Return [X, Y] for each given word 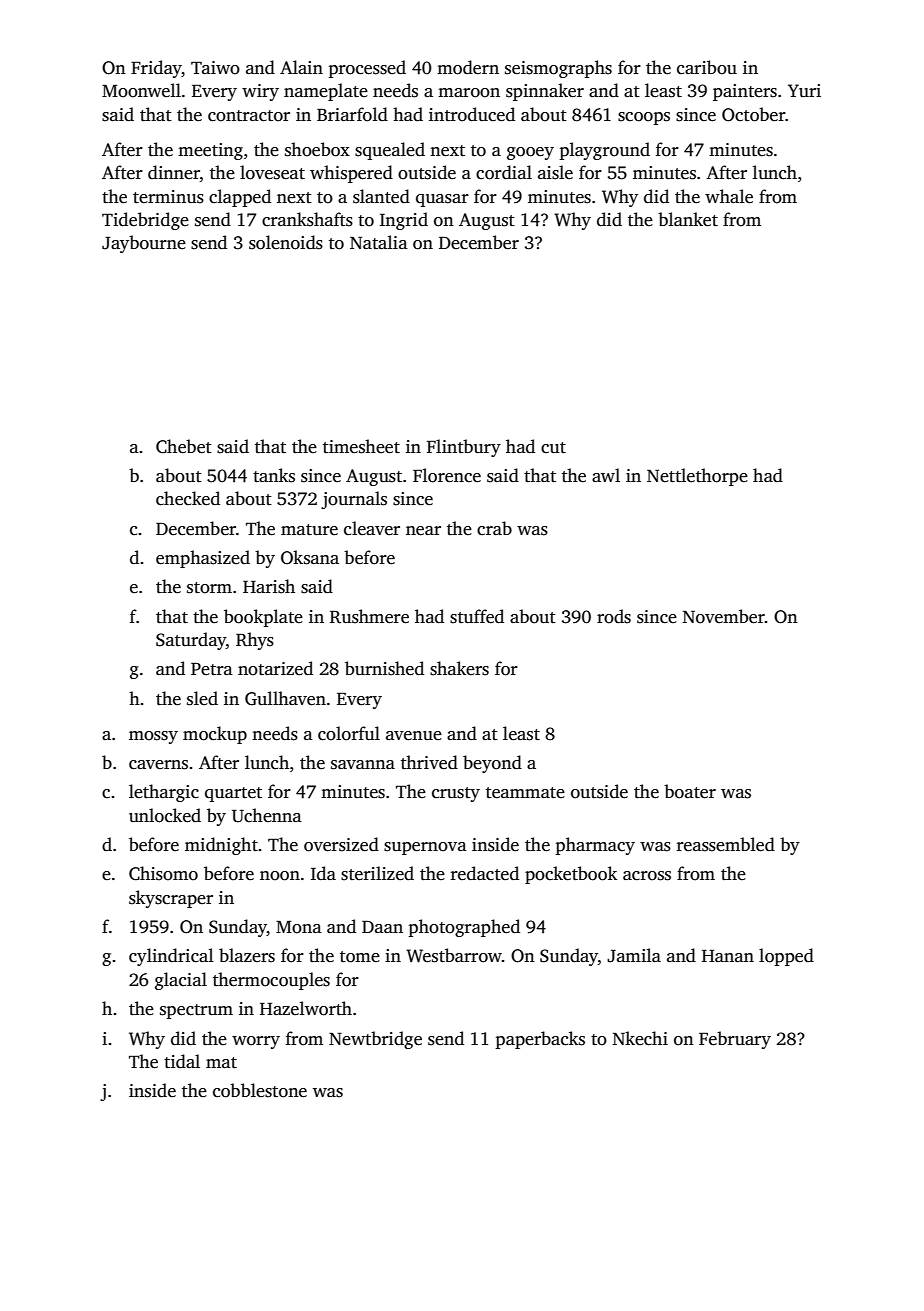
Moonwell [141, 90]
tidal [182, 1061]
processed [367, 69]
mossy [153, 737]
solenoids [286, 242]
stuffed [477, 616]
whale [729, 196]
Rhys [255, 641]
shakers [459, 668]
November [724, 616]
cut [553, 448]
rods [614, 616]
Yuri [804, 91]
